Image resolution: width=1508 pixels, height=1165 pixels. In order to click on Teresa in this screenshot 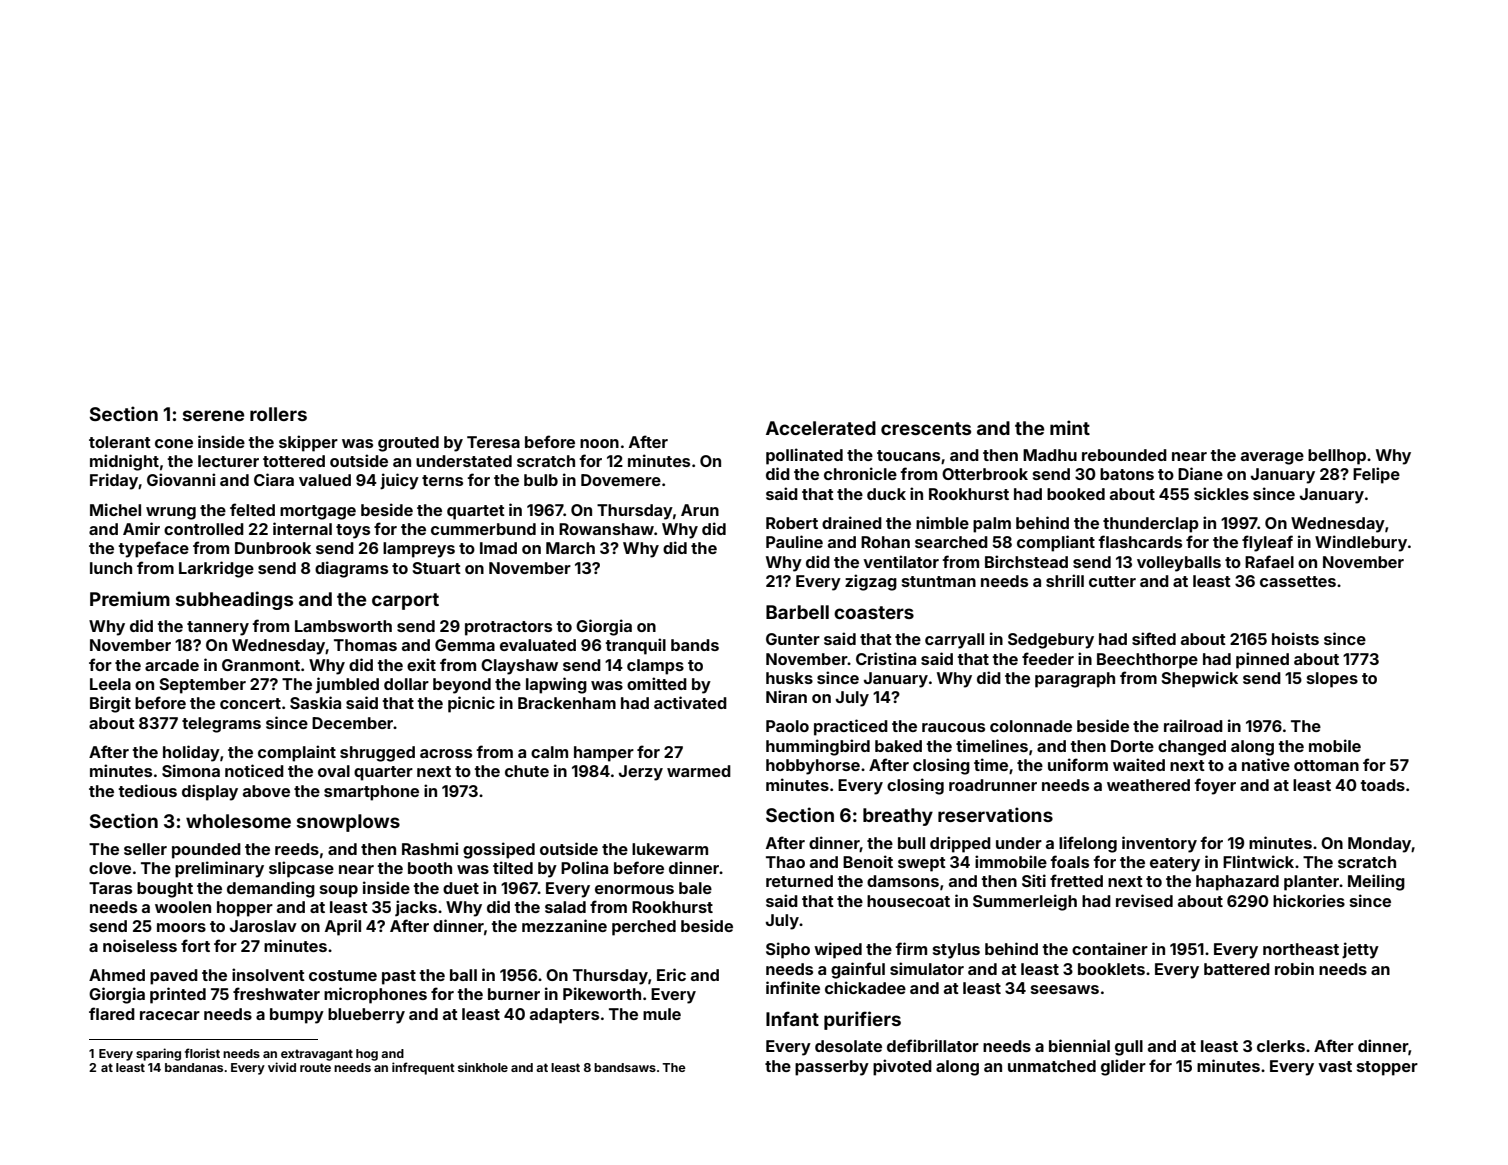, I will do `click(493, 442)`.
